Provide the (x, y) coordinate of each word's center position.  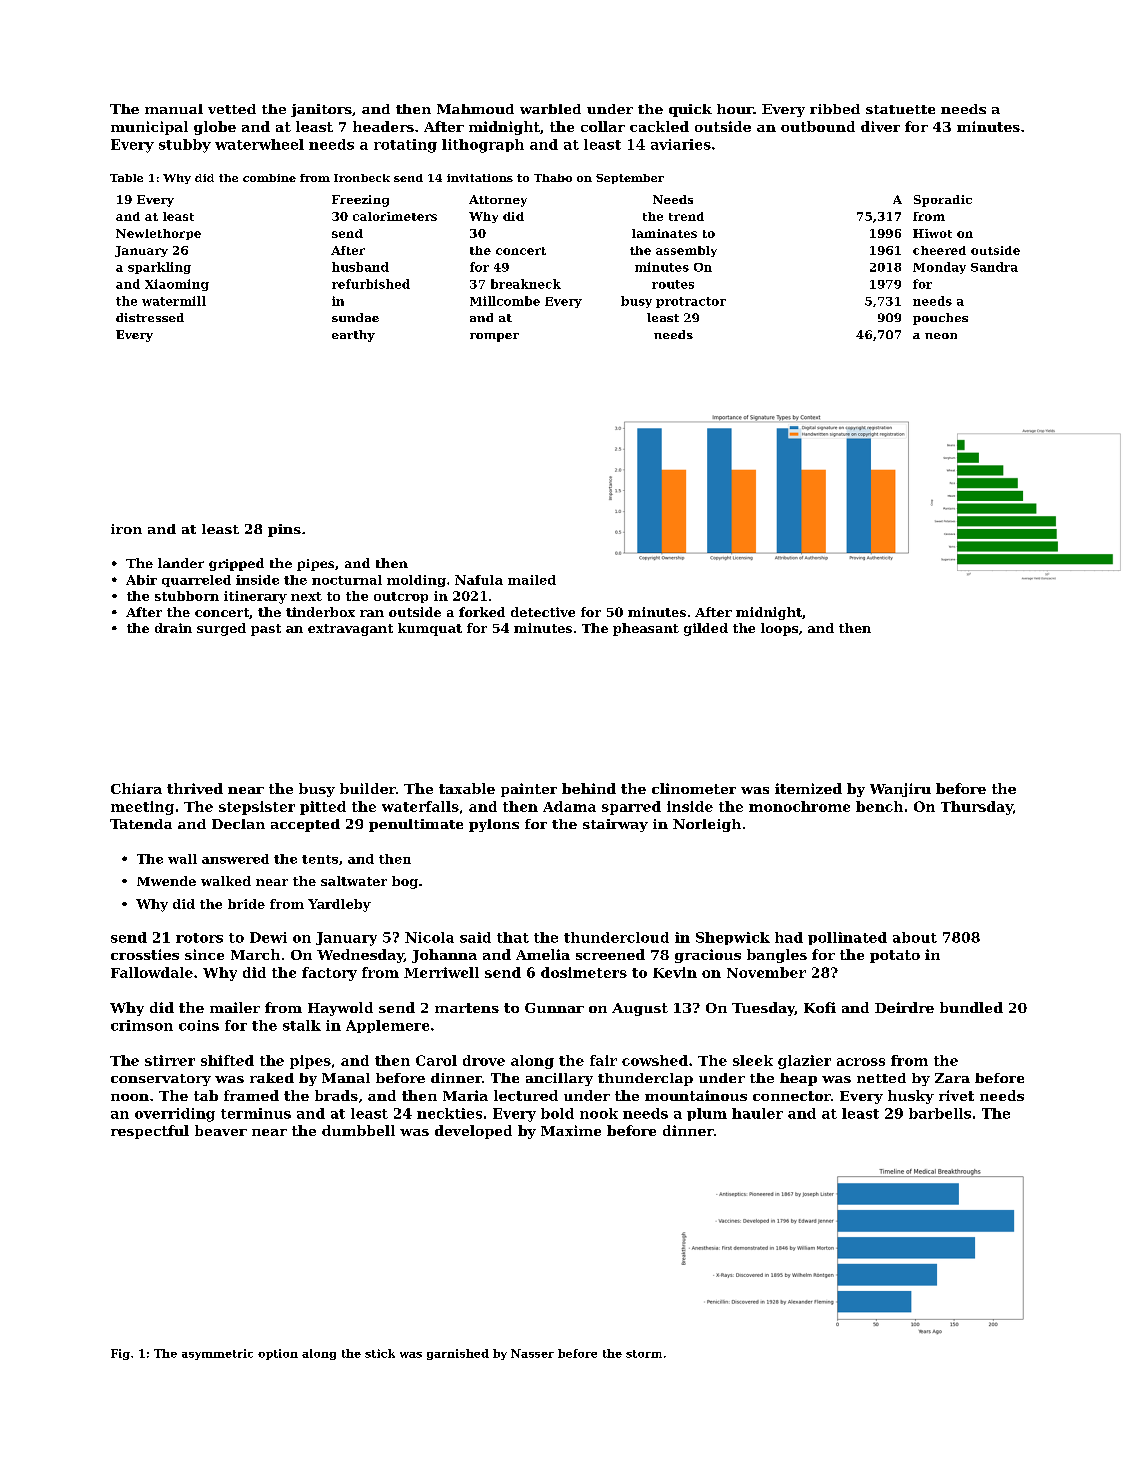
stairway (615, 825)
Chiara (136, 788)
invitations (480, 178)
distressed (150, 317)
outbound (818, 126)
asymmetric (217, 1354)
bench (879, 806)
